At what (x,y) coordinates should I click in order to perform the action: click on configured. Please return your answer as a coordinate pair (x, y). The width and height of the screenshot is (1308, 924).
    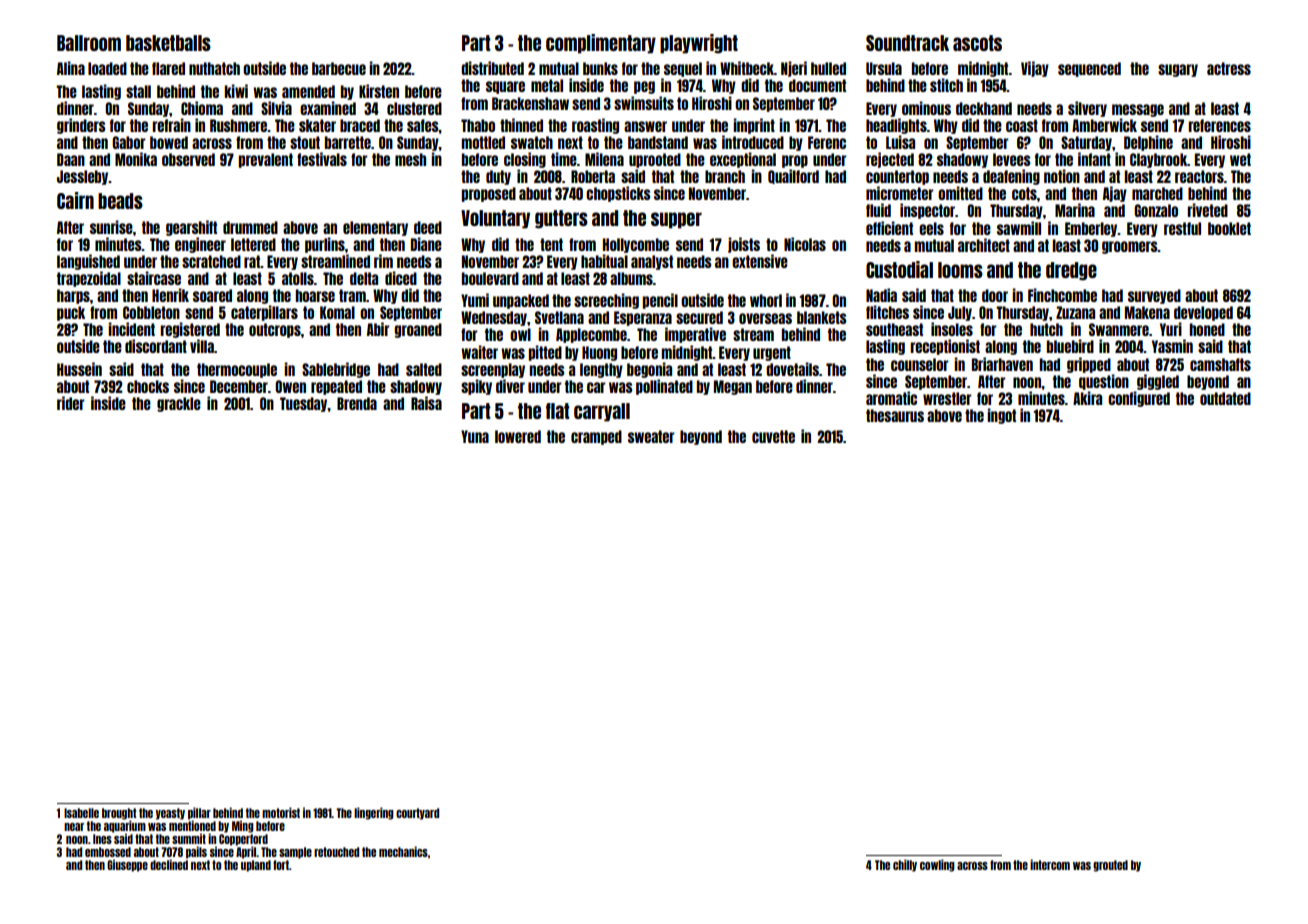
    Looking at the image, I should click on (1139, 399).
